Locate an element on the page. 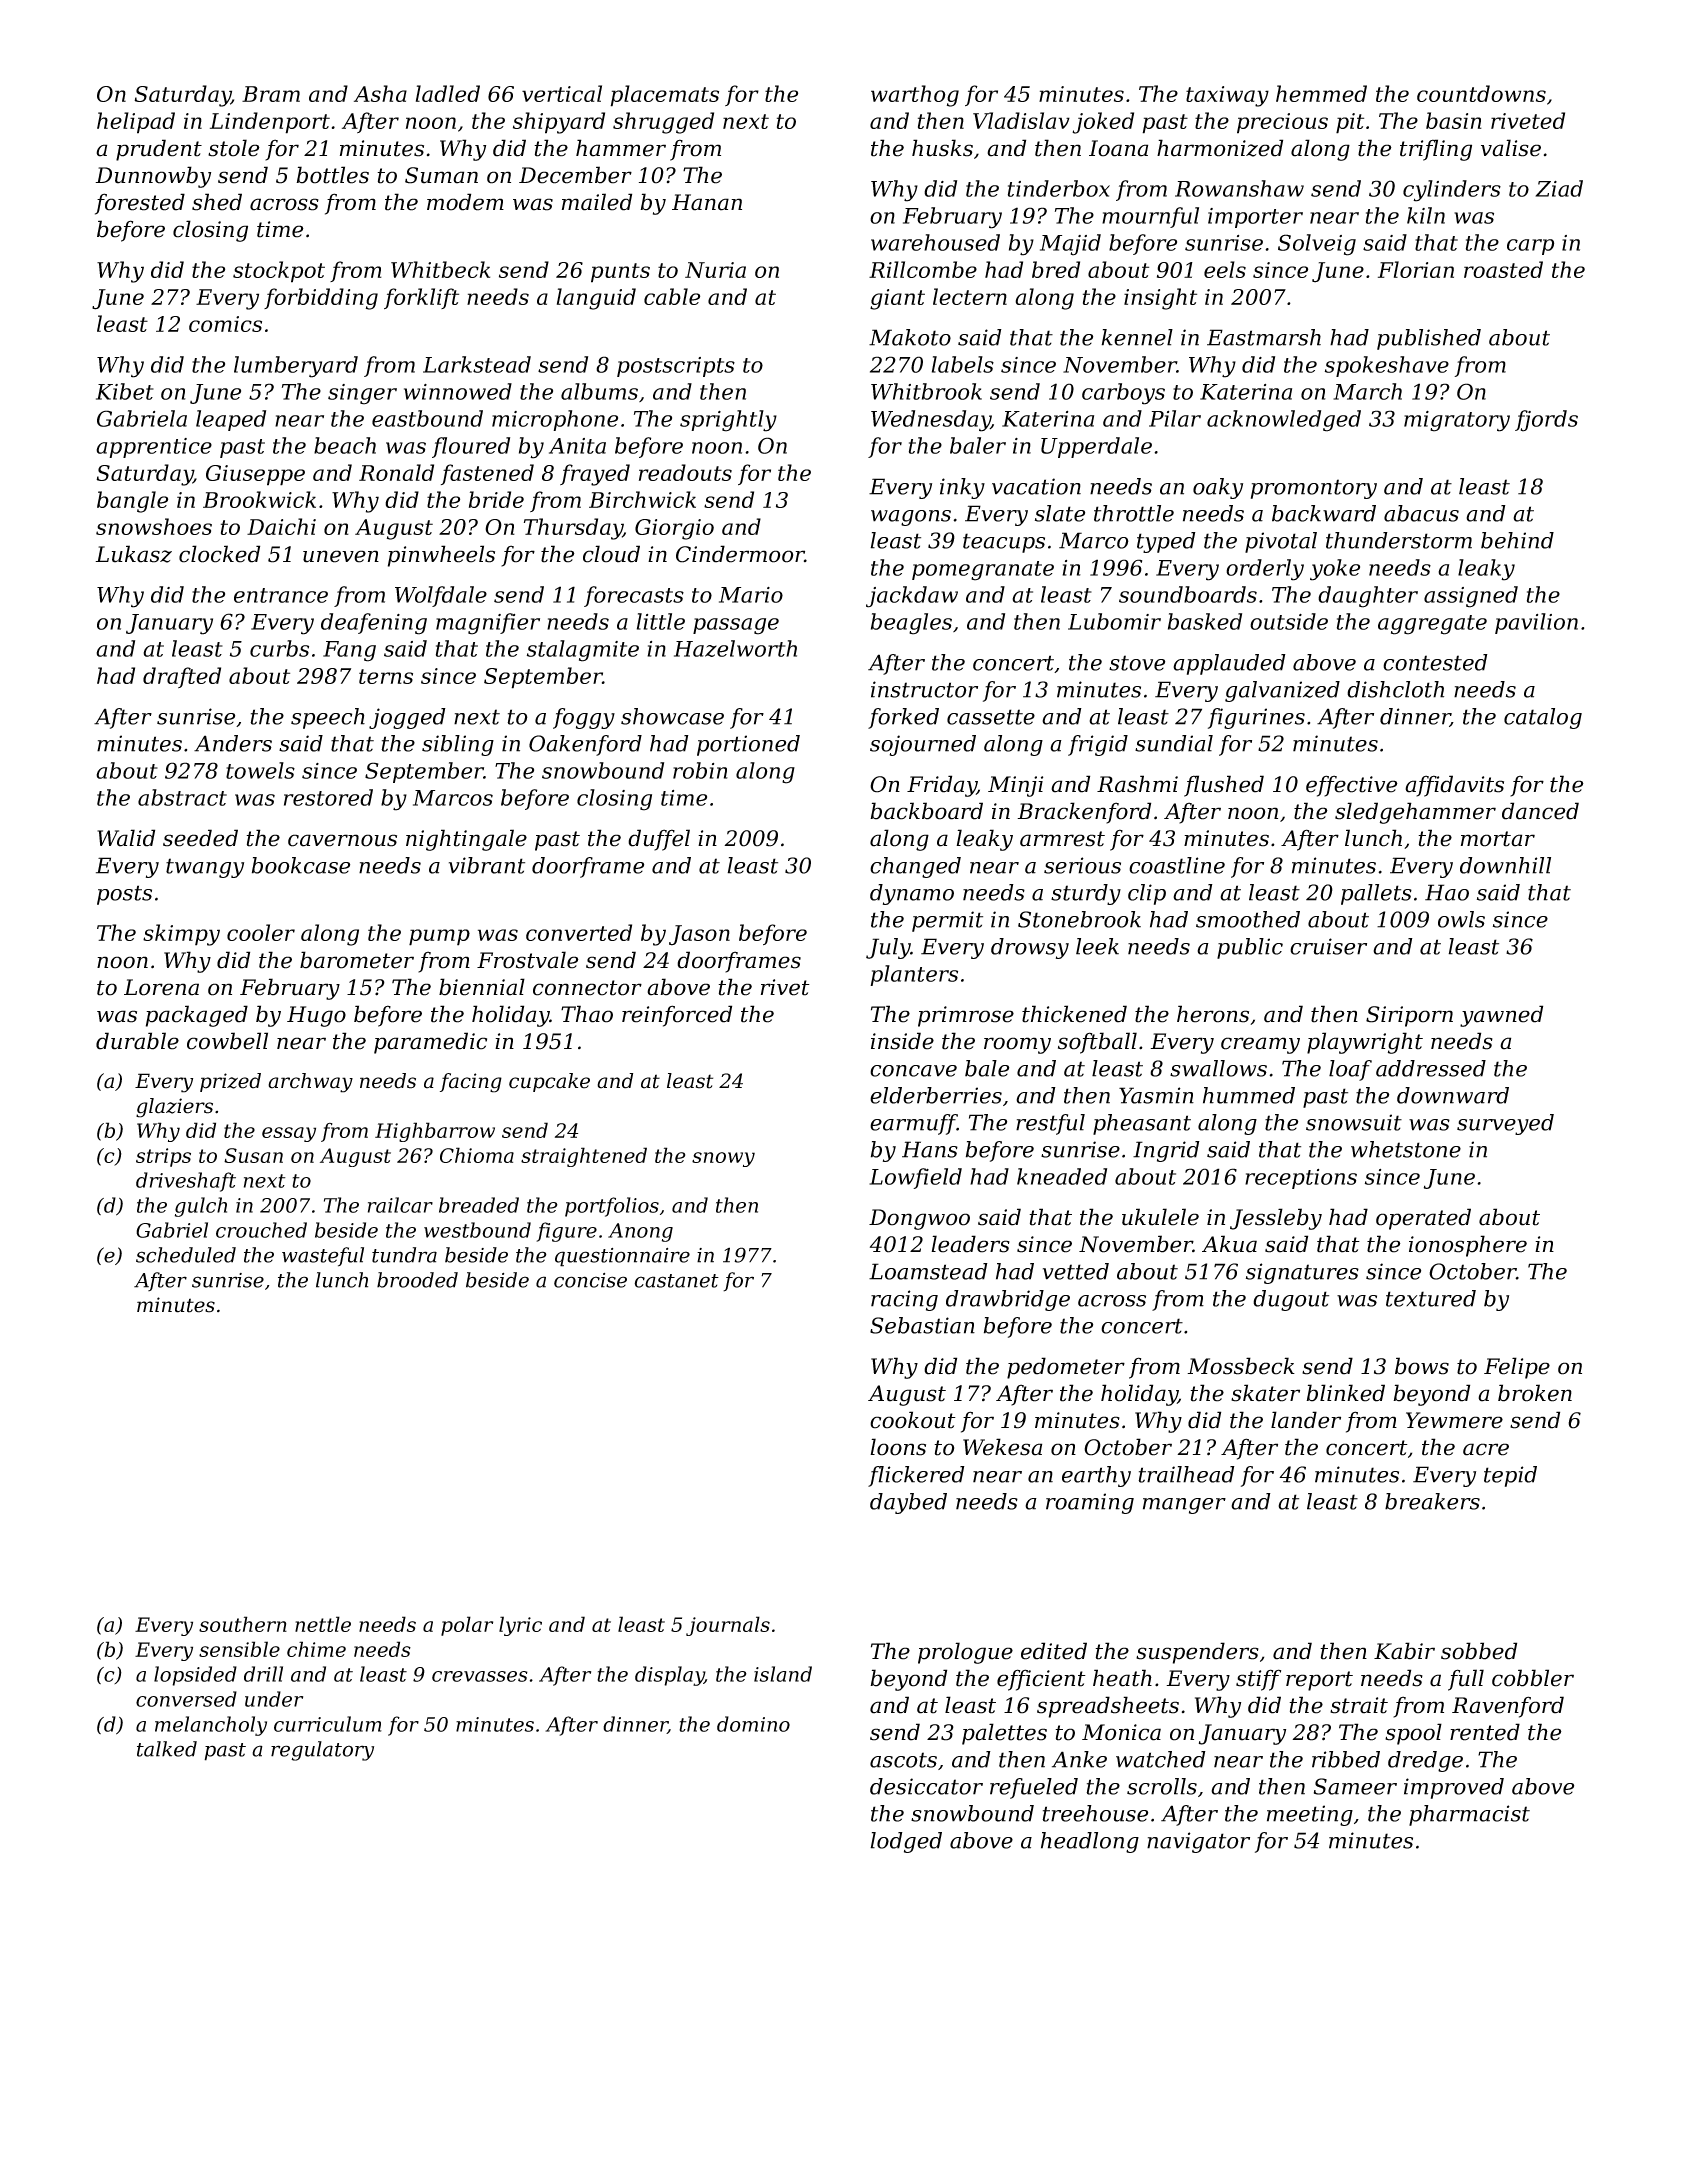  kneaded is located at coordinates (1062, 1176).
